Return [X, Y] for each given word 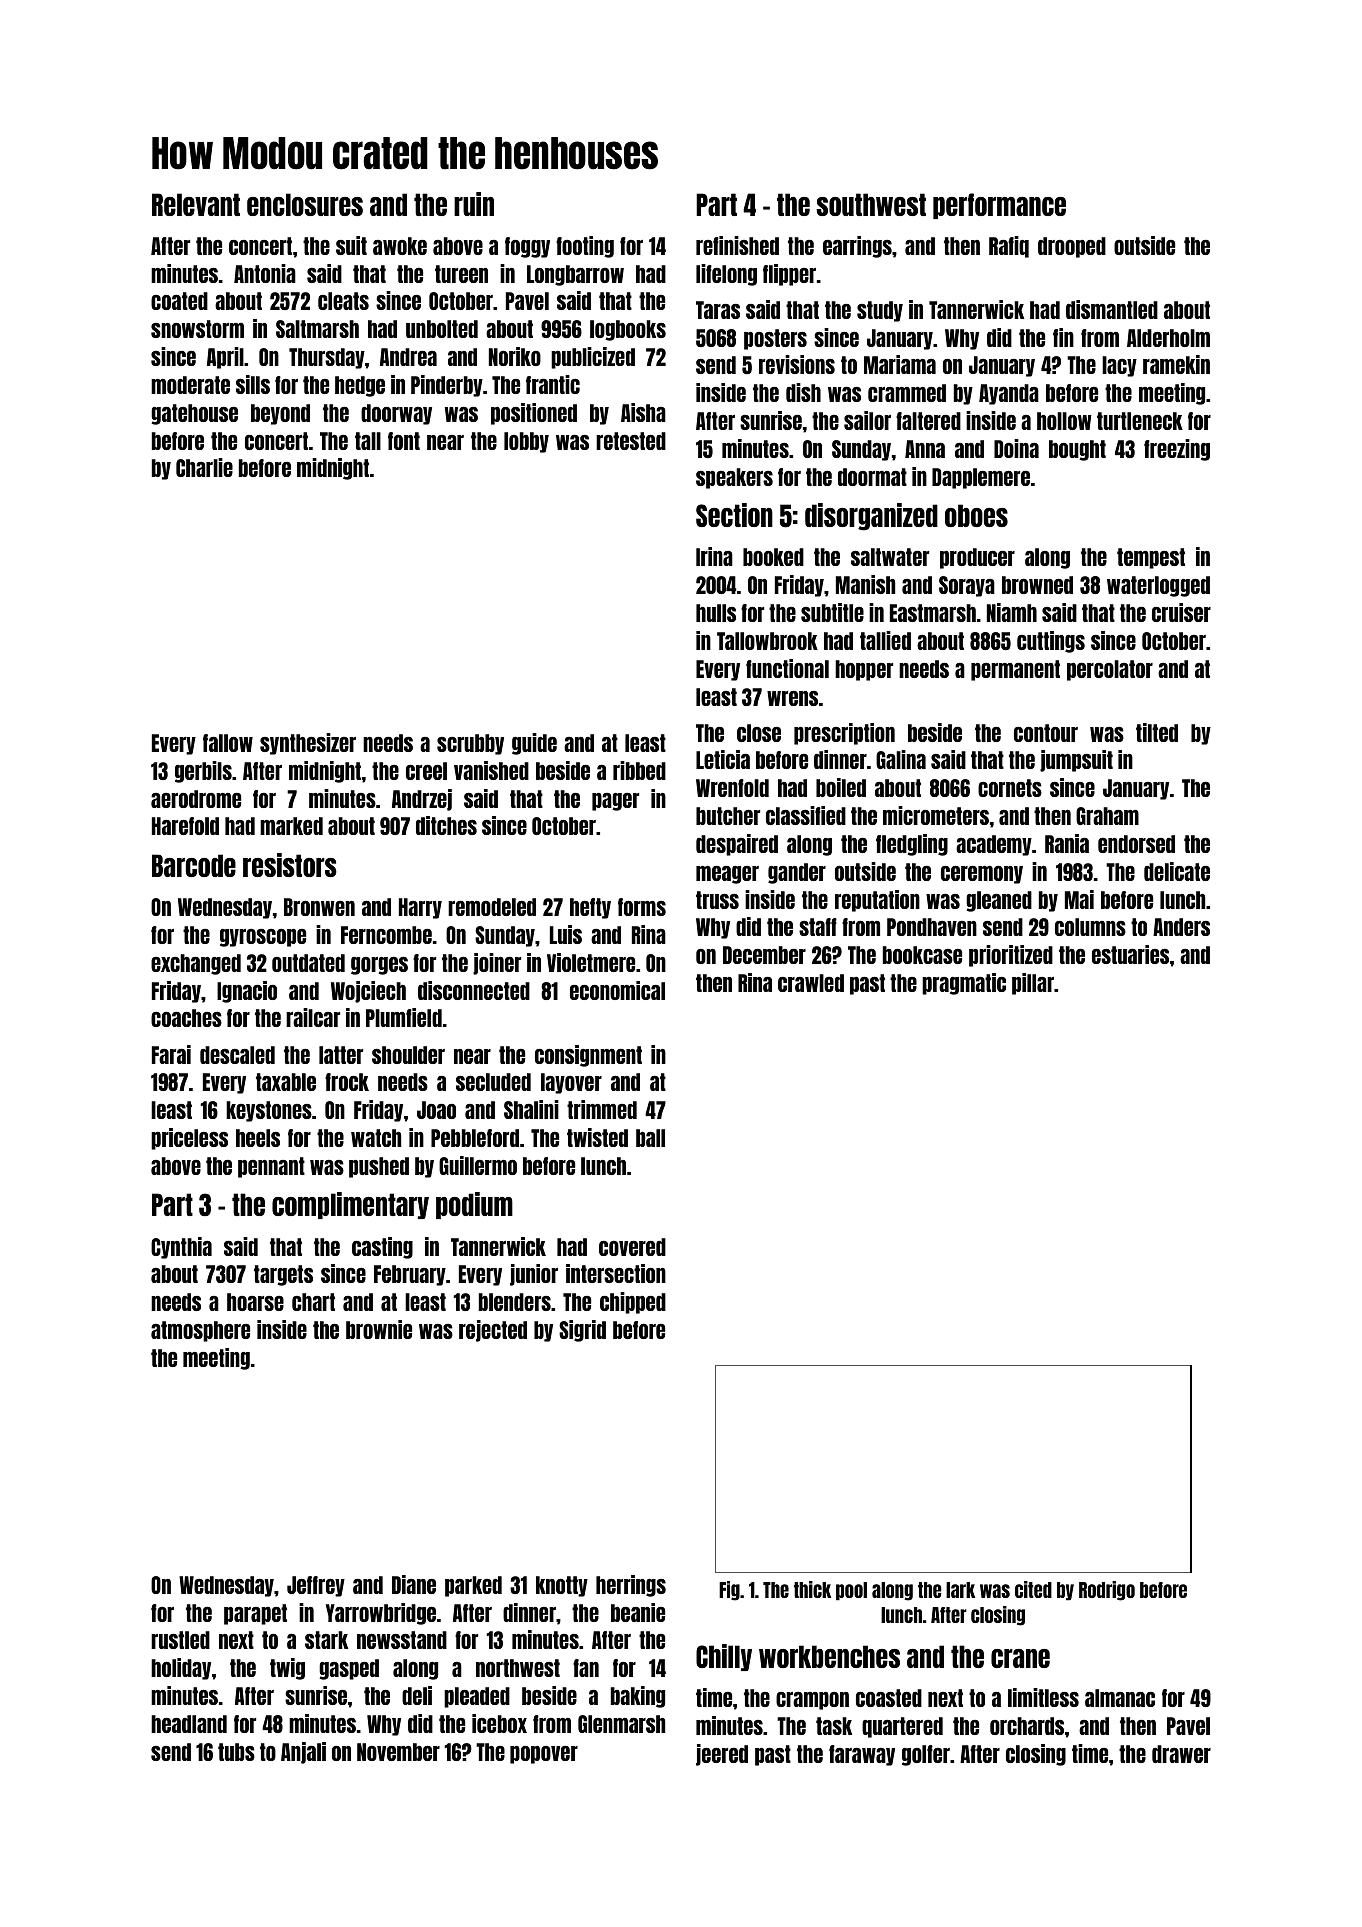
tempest [1151, 558]
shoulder [408, 1055]
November [398, 1752]
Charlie [204, 467]
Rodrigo [1107, 1591]
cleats [343, 301]
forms [642, 907]
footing [585, 247]
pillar [1033, 984]
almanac [1120, 1698]
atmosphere [200, 1331]
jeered [722, 1755]
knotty [562, 1586]
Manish [865, 584]
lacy [1119, 366]
